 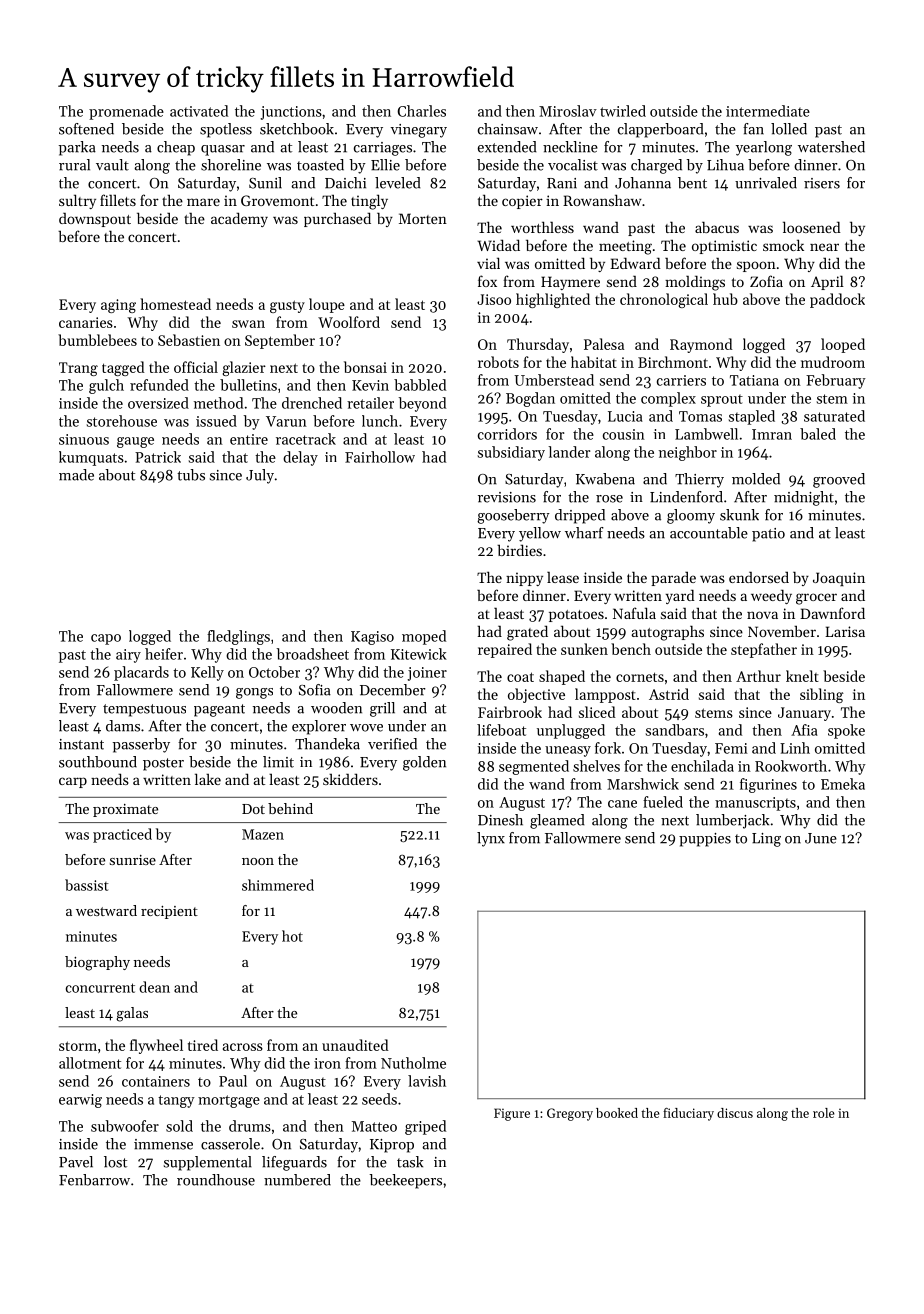 I want to click on booked, so click(x=617, y=1113).
